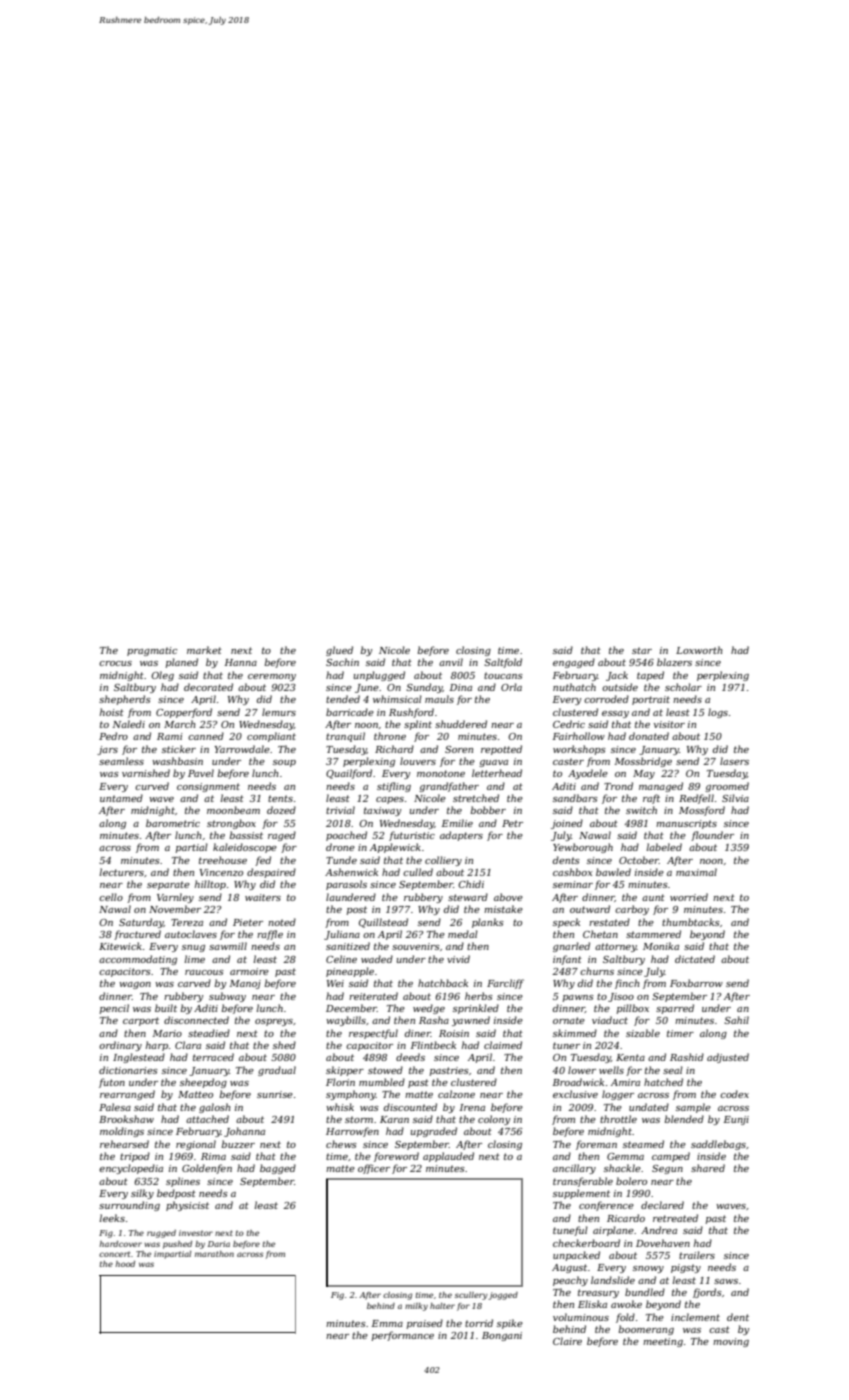 This screenshot has height=1400, width=849. I want to click on pragmatic, so click(152, 651).
